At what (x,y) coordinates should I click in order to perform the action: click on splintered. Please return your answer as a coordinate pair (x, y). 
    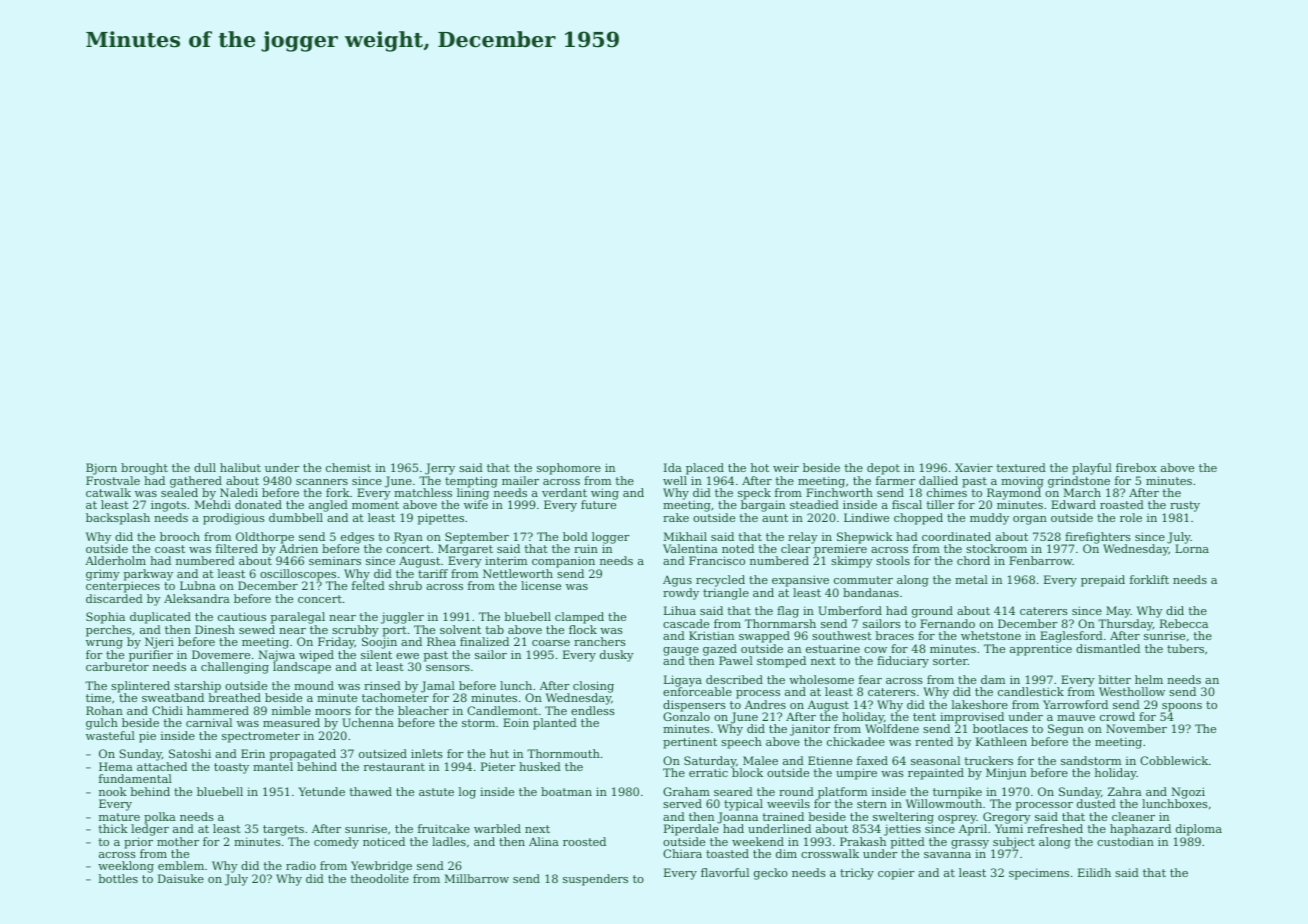
    Looking at the image, I should click on (140, 687).
